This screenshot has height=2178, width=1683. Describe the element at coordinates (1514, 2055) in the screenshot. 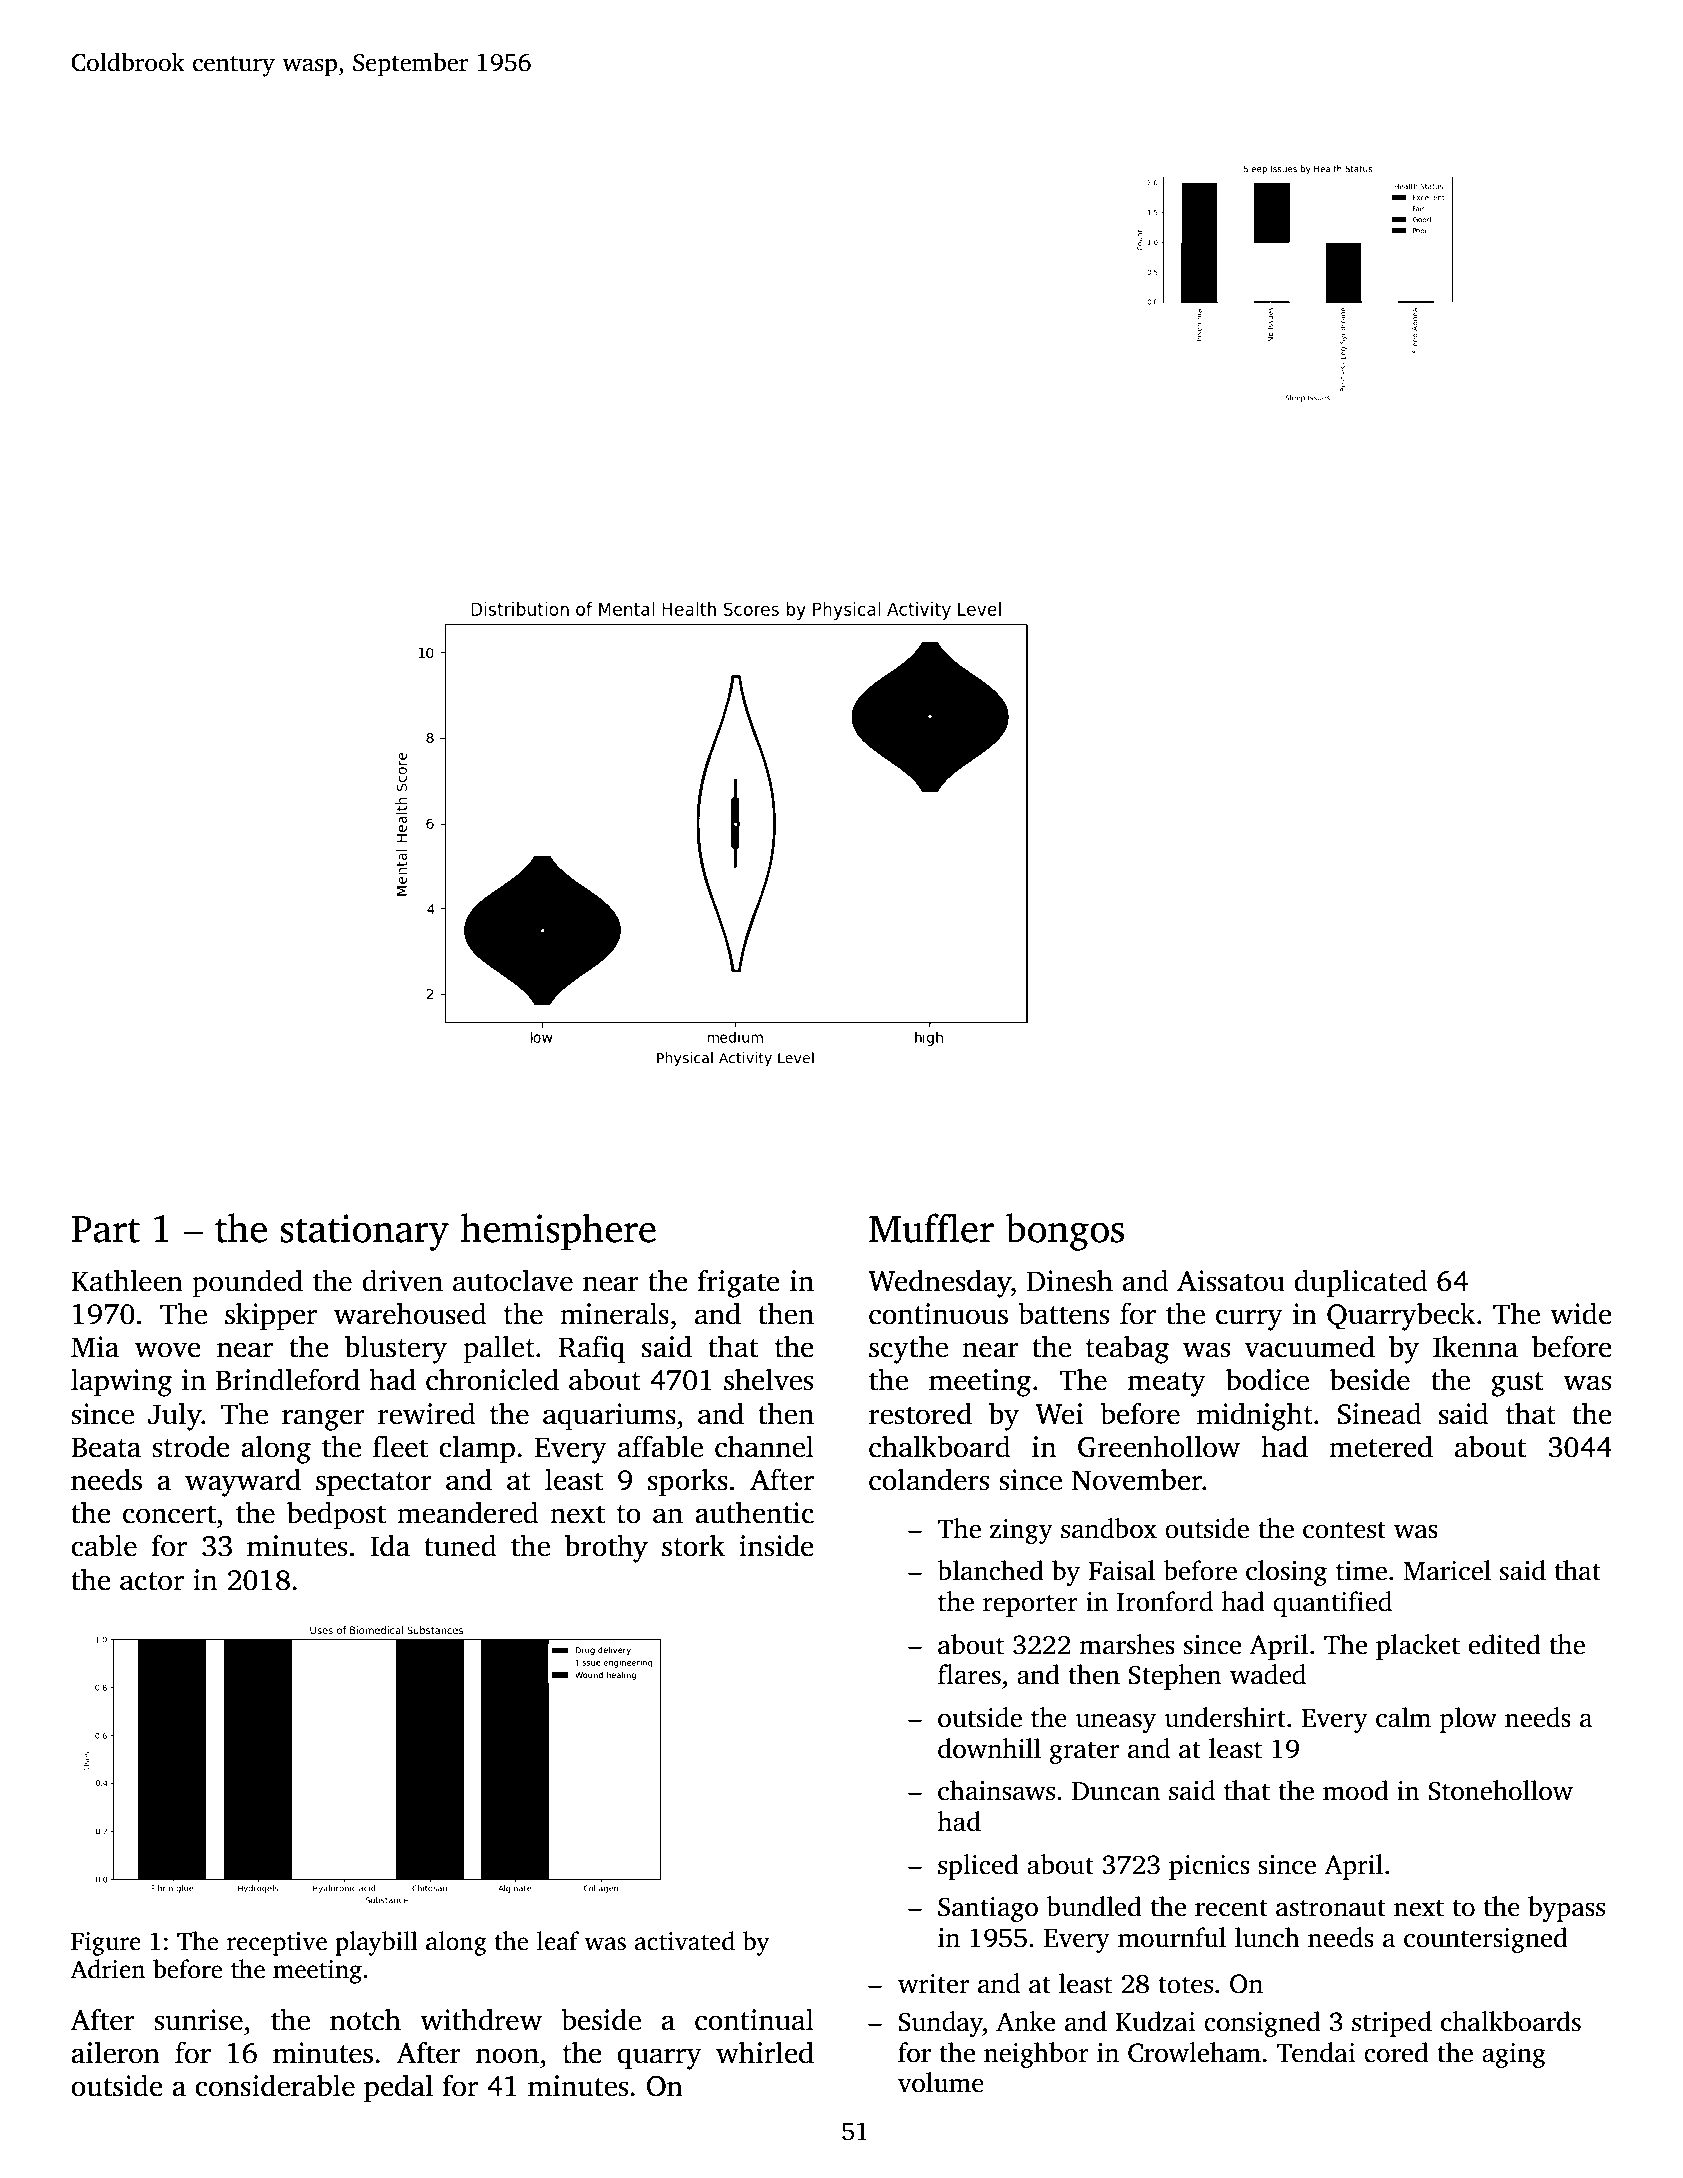

I see `aging` at that location.
